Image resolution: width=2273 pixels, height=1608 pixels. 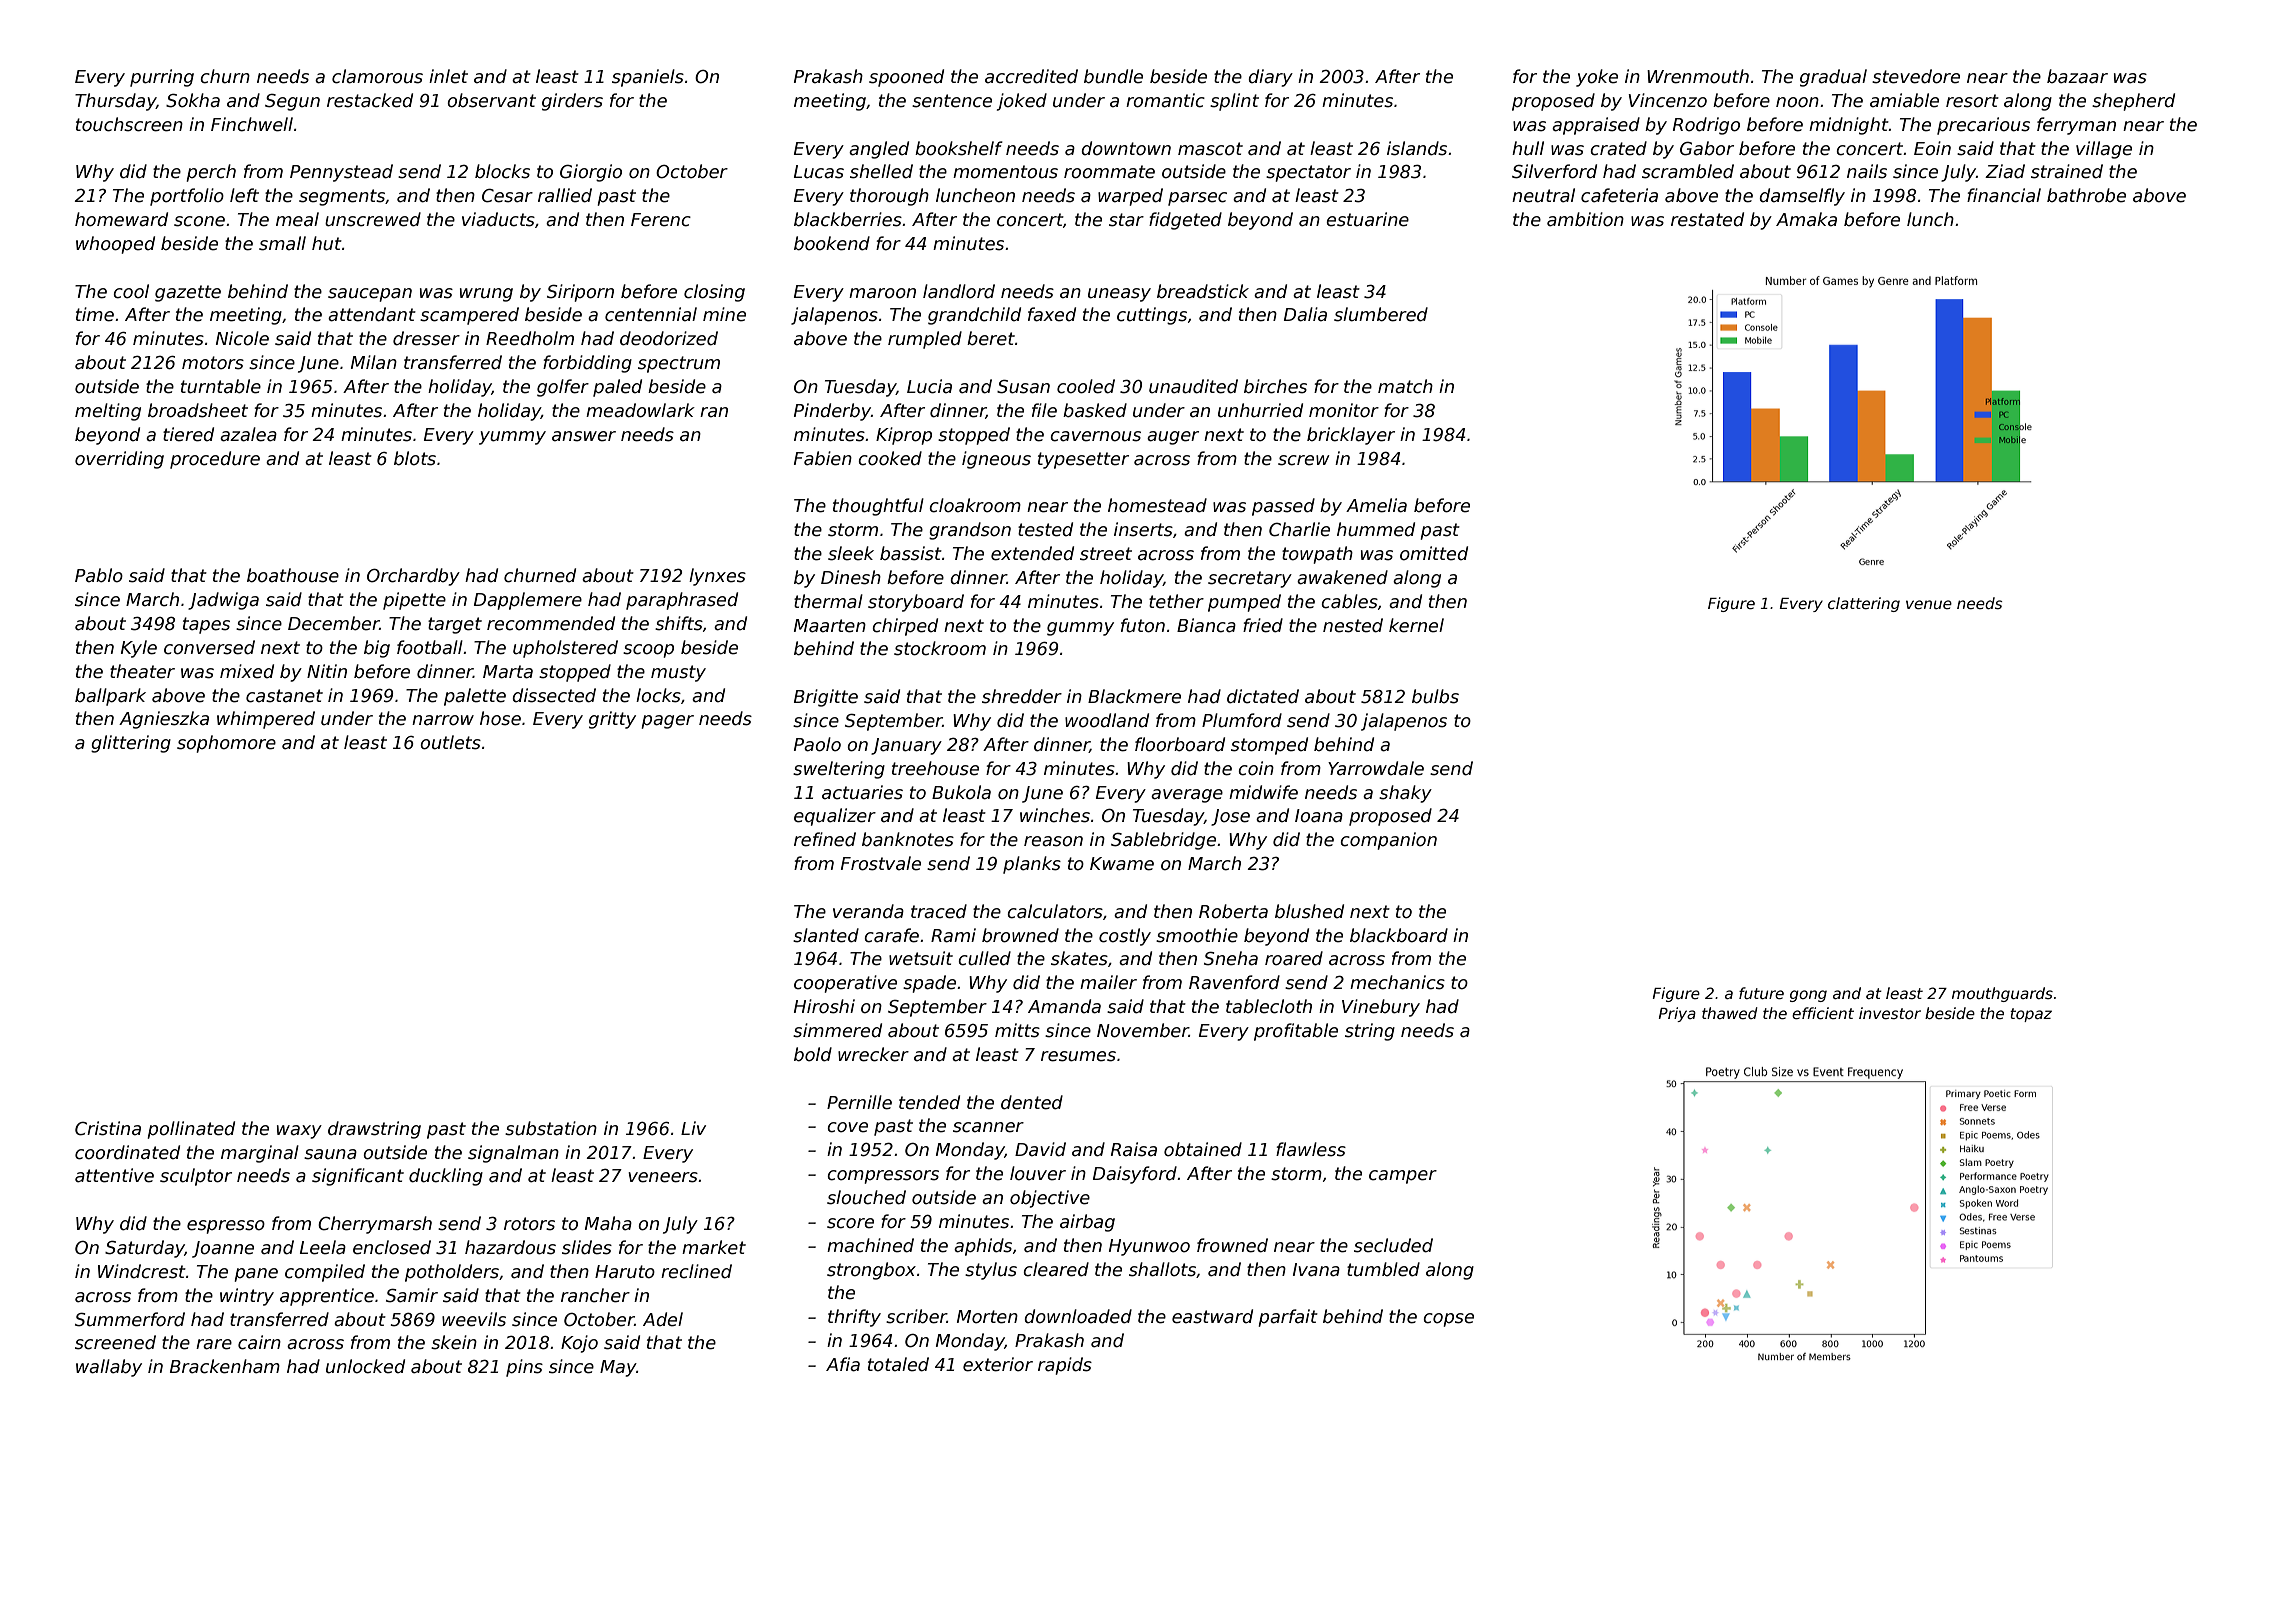 What do you see at coordinates (940, 648) in the screenshot?
I see `stockroom` at bounding box center [940, 648].
